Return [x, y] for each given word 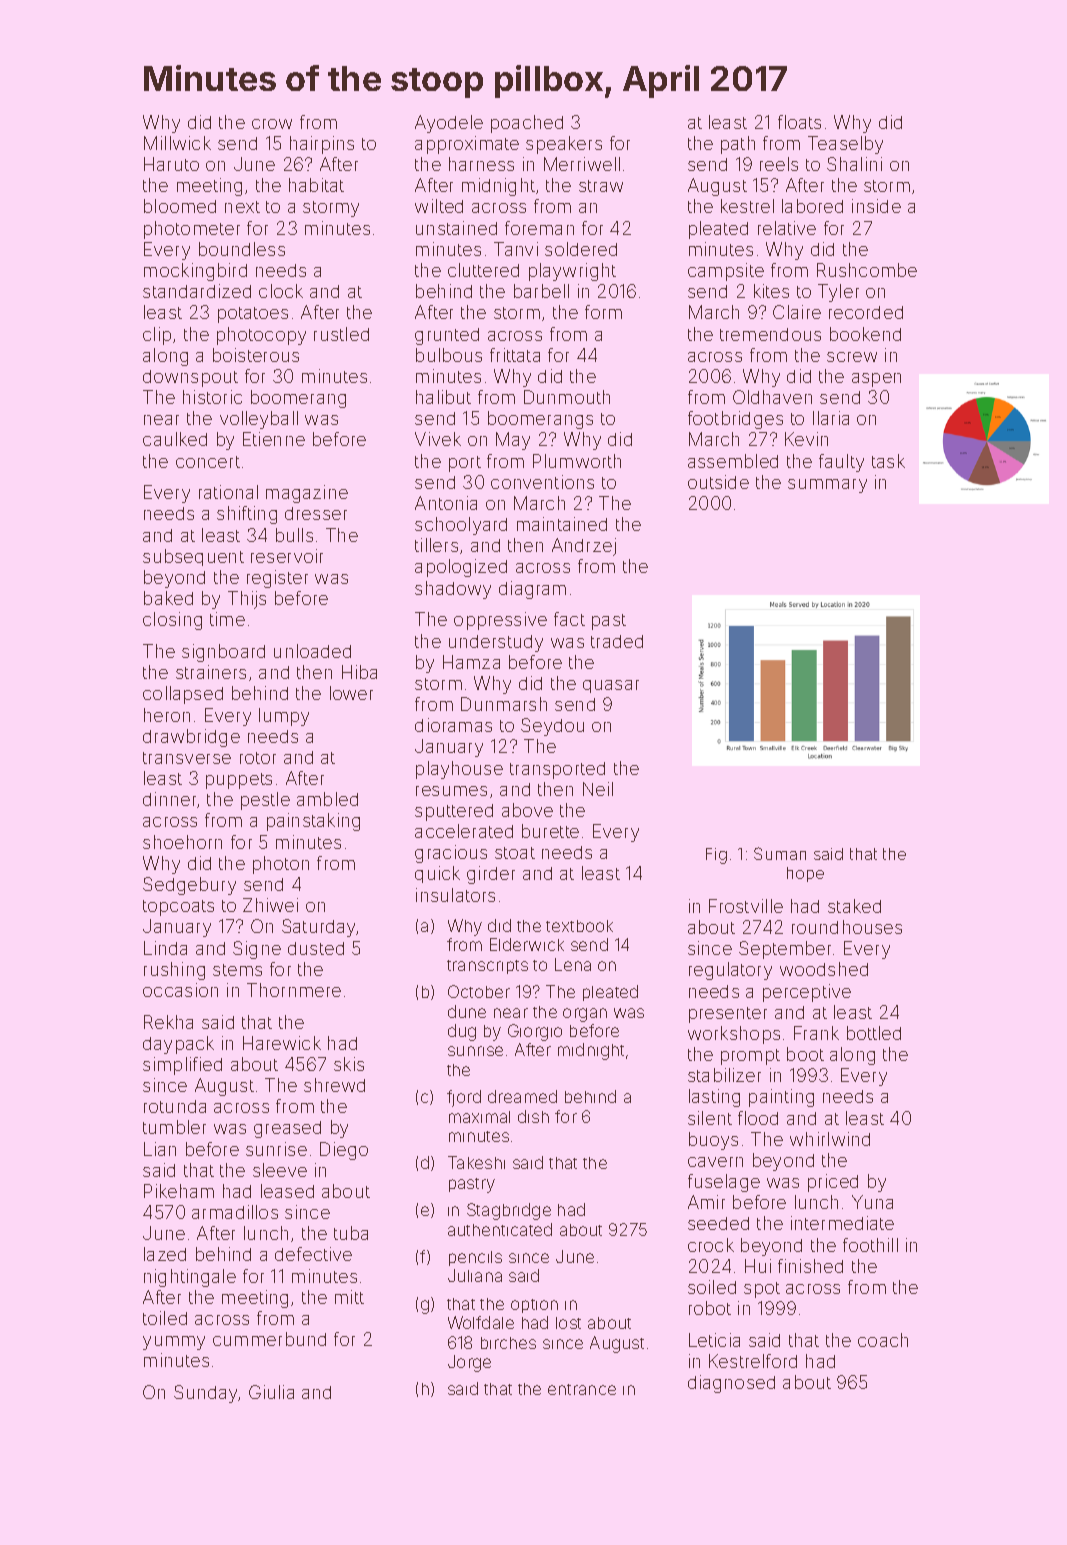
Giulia [271, 1392]
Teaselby [845, 145]
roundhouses [847, 927]
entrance [582, 1389]
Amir [706, 1202]
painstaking [313, 822]
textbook [579, 926]
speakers [564, 145]
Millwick [177, 143]
